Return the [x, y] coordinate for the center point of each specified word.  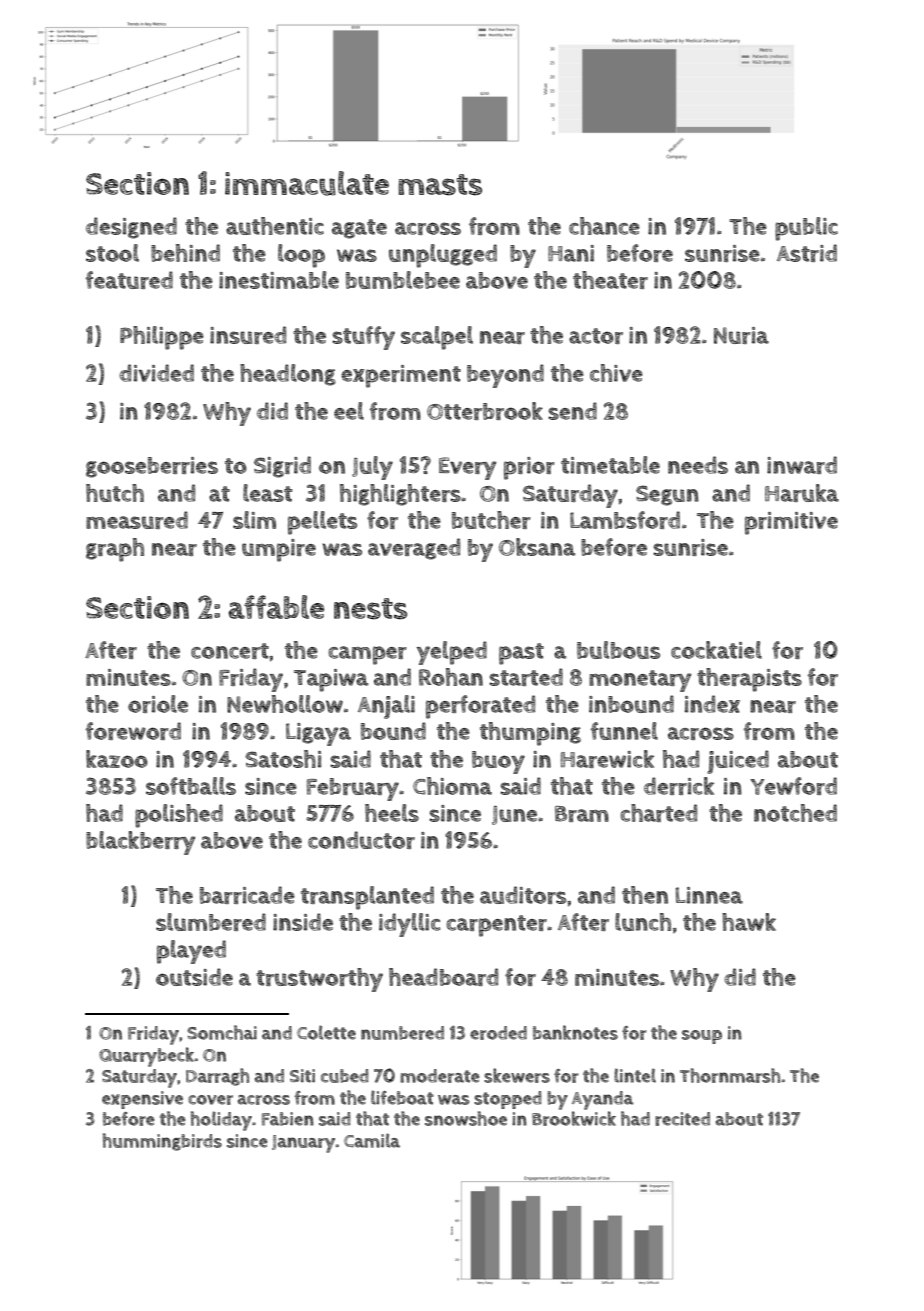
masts [440, 185]
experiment [401, 376]
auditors [523, 895]
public [806, 229]
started [526, 677]
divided [156, 373]
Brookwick [574, 1118]
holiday [221, 1121]
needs [698, 465]
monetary [640, 681]
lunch [643, 922]
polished [179, 816]
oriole [158, 704]
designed [131, 228]
